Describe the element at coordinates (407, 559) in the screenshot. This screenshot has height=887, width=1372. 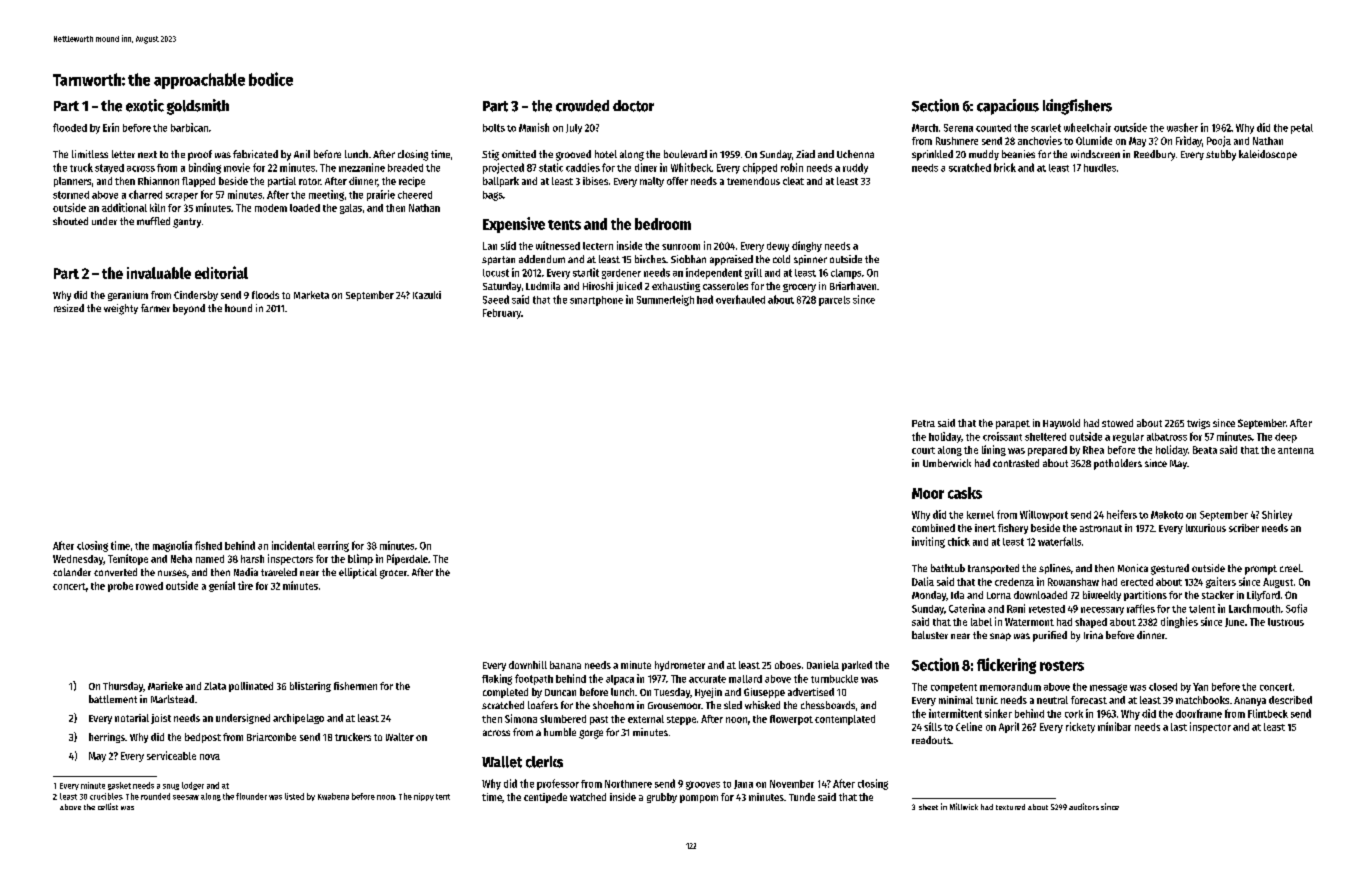
I see `Piperdale` at that location.
